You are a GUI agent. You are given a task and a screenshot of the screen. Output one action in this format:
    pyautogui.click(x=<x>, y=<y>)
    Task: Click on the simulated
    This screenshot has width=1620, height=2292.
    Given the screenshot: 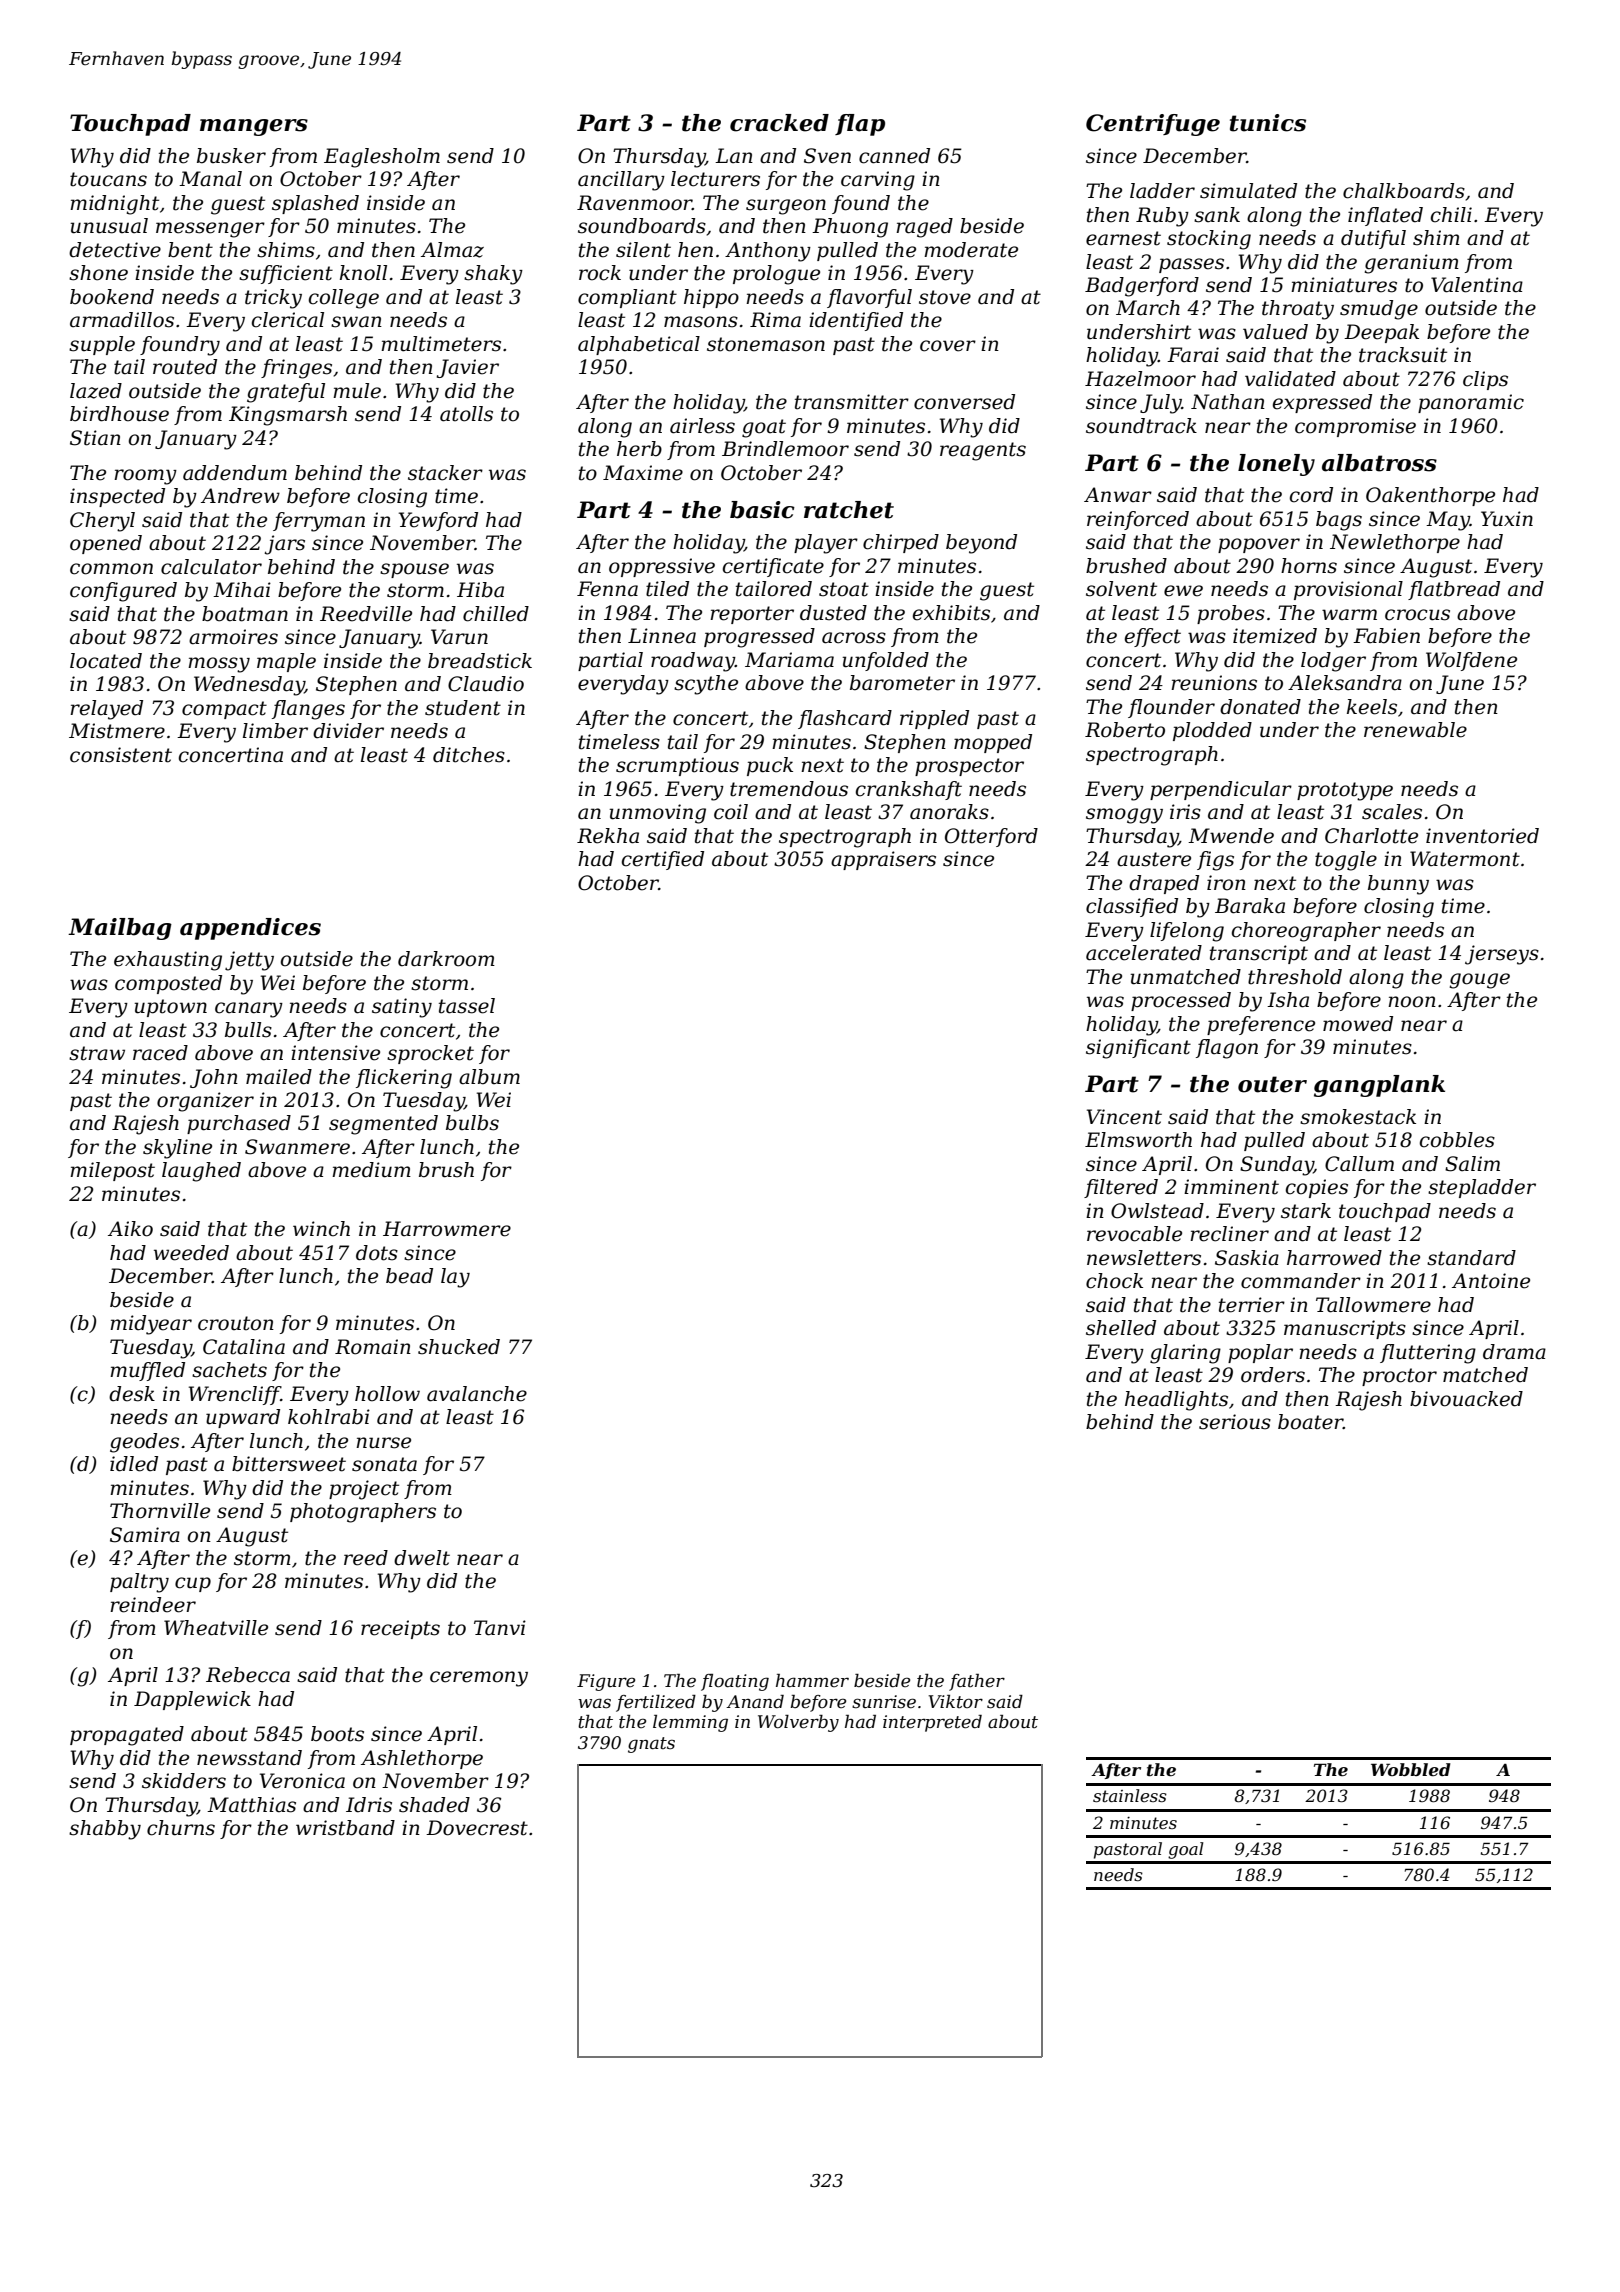 What is the action you would take?
    pyautogui.click(x=1248, y=191)
